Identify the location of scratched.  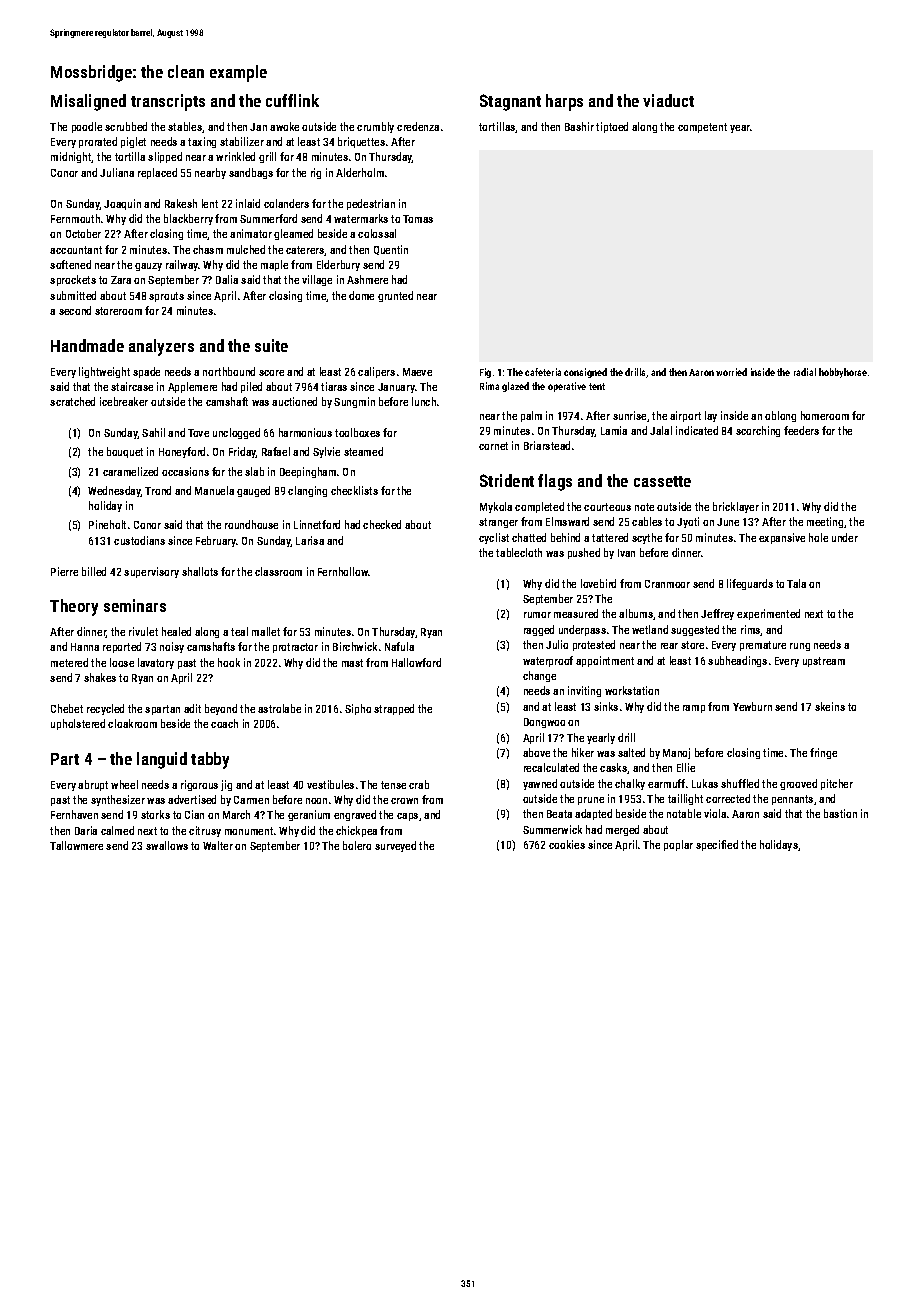
(72, 401).
